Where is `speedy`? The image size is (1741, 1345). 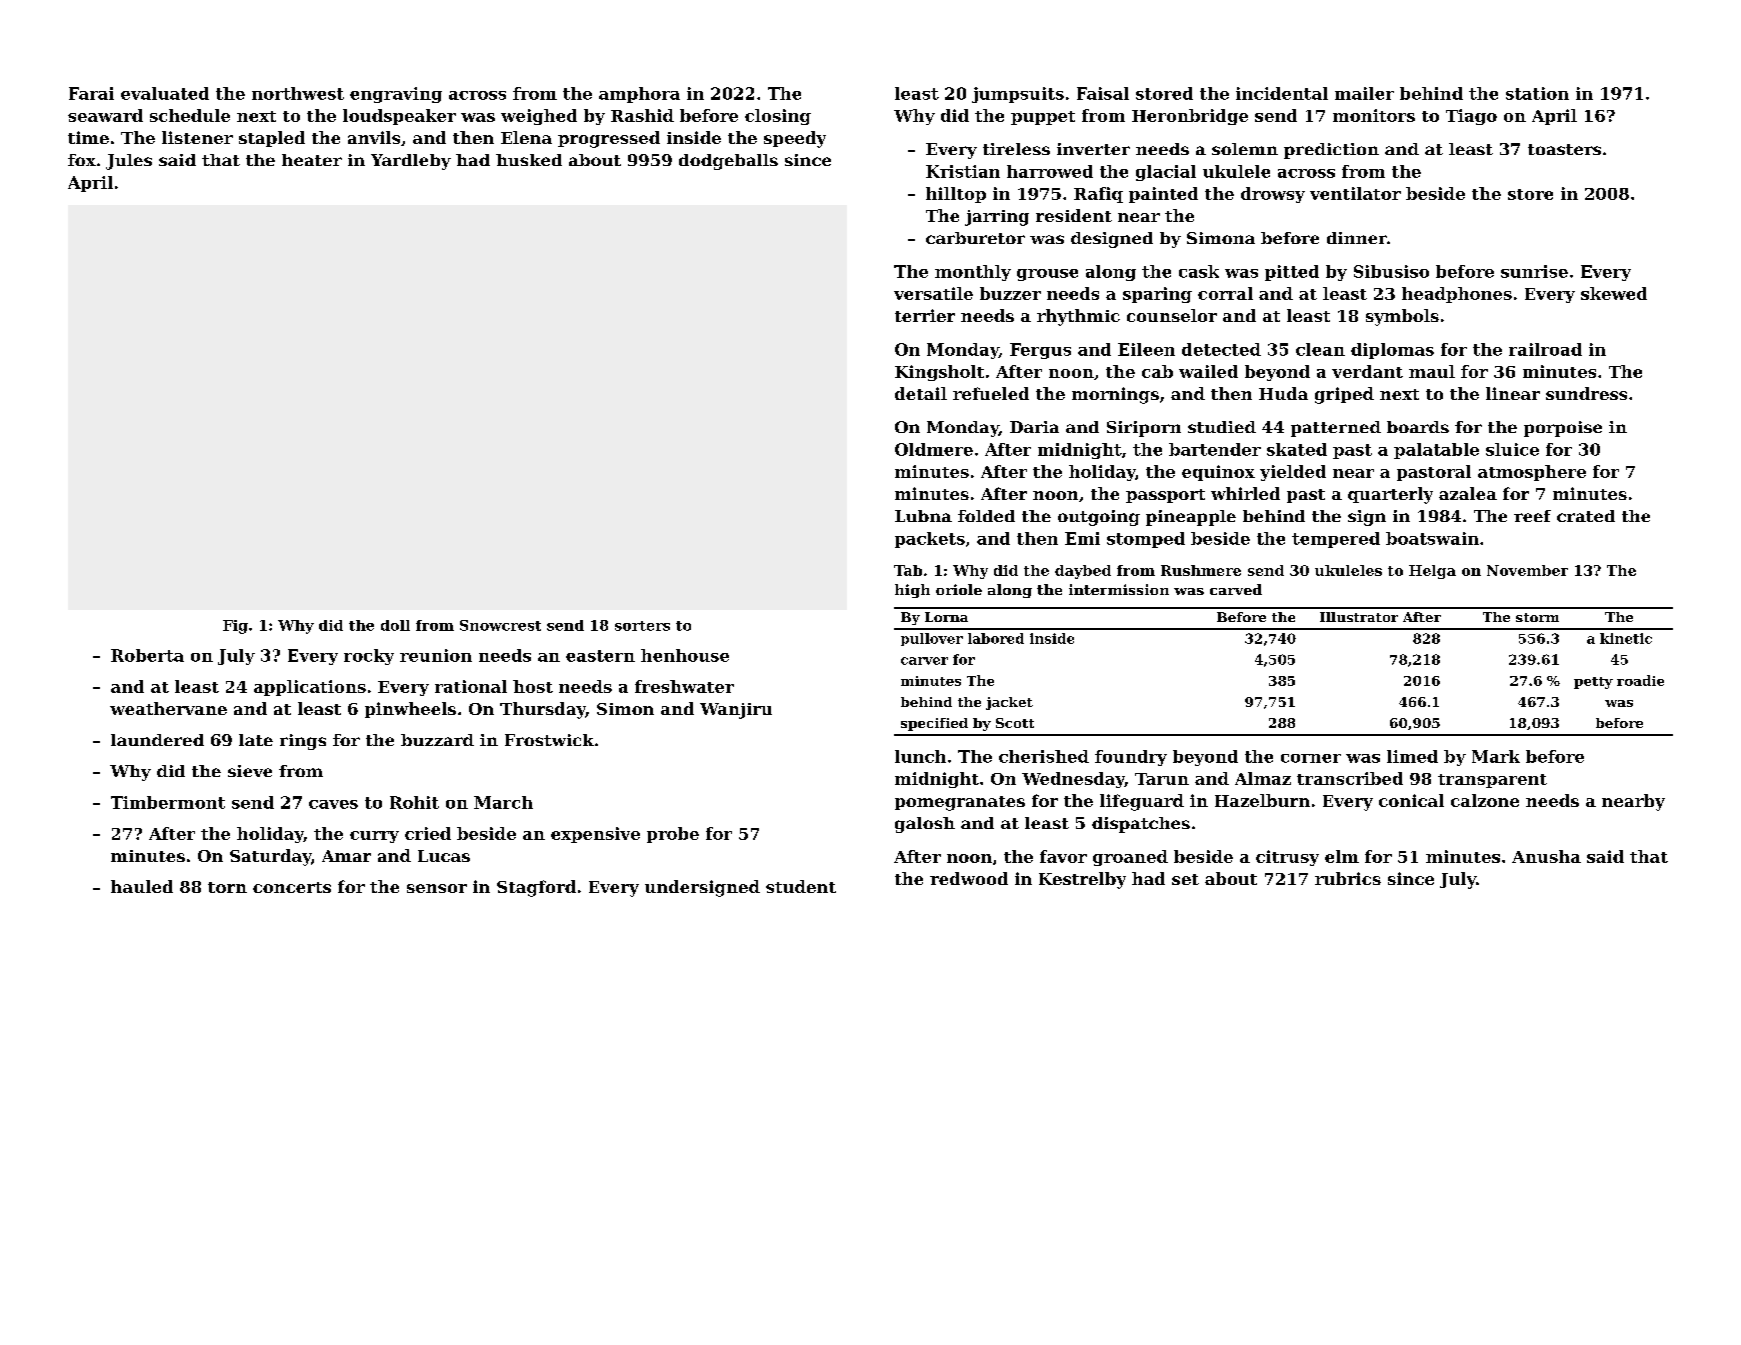 speedy is located at coordinates (795, 139).
